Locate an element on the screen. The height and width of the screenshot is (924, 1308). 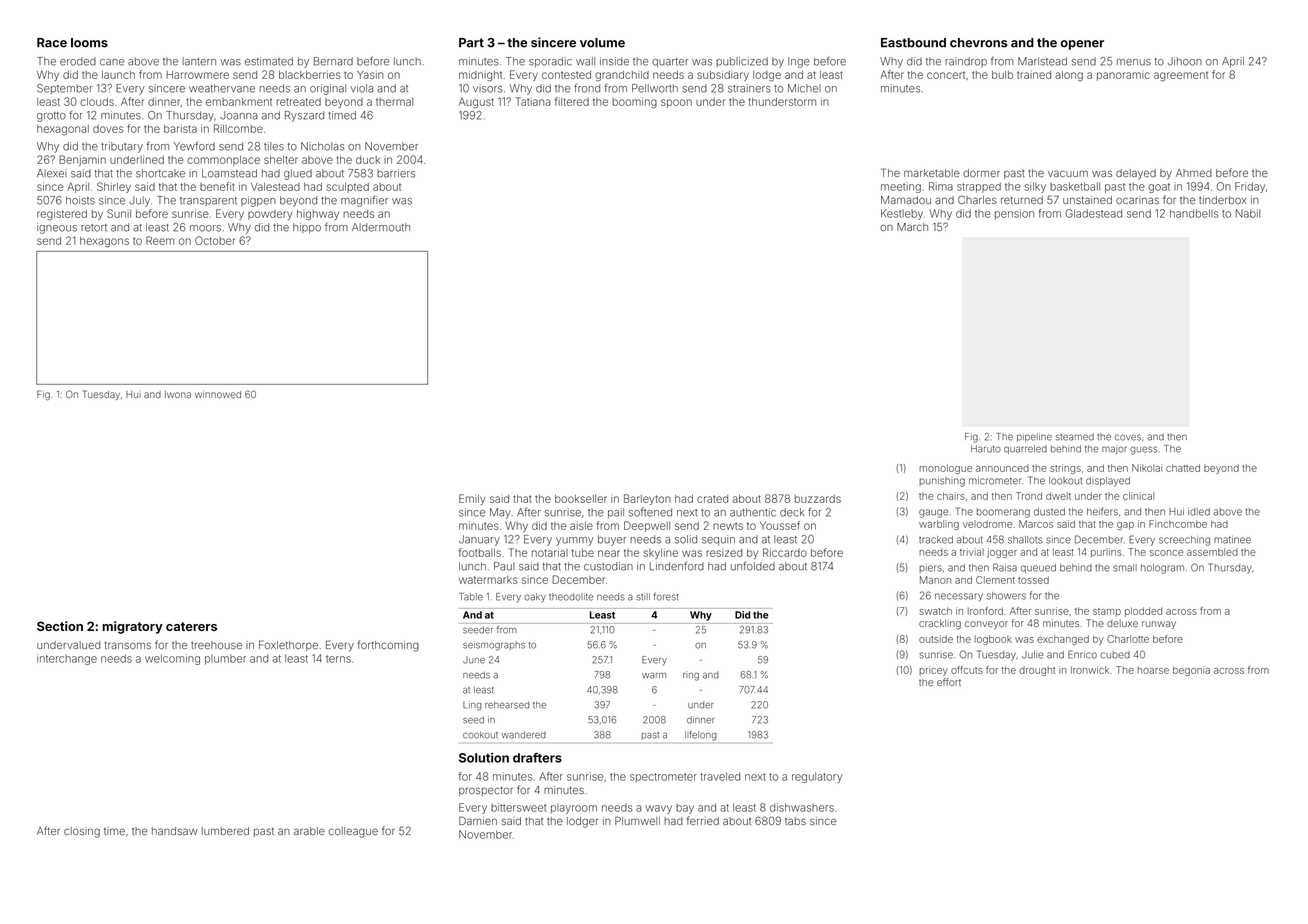
bookseller is located at coordinates (581, 499).
